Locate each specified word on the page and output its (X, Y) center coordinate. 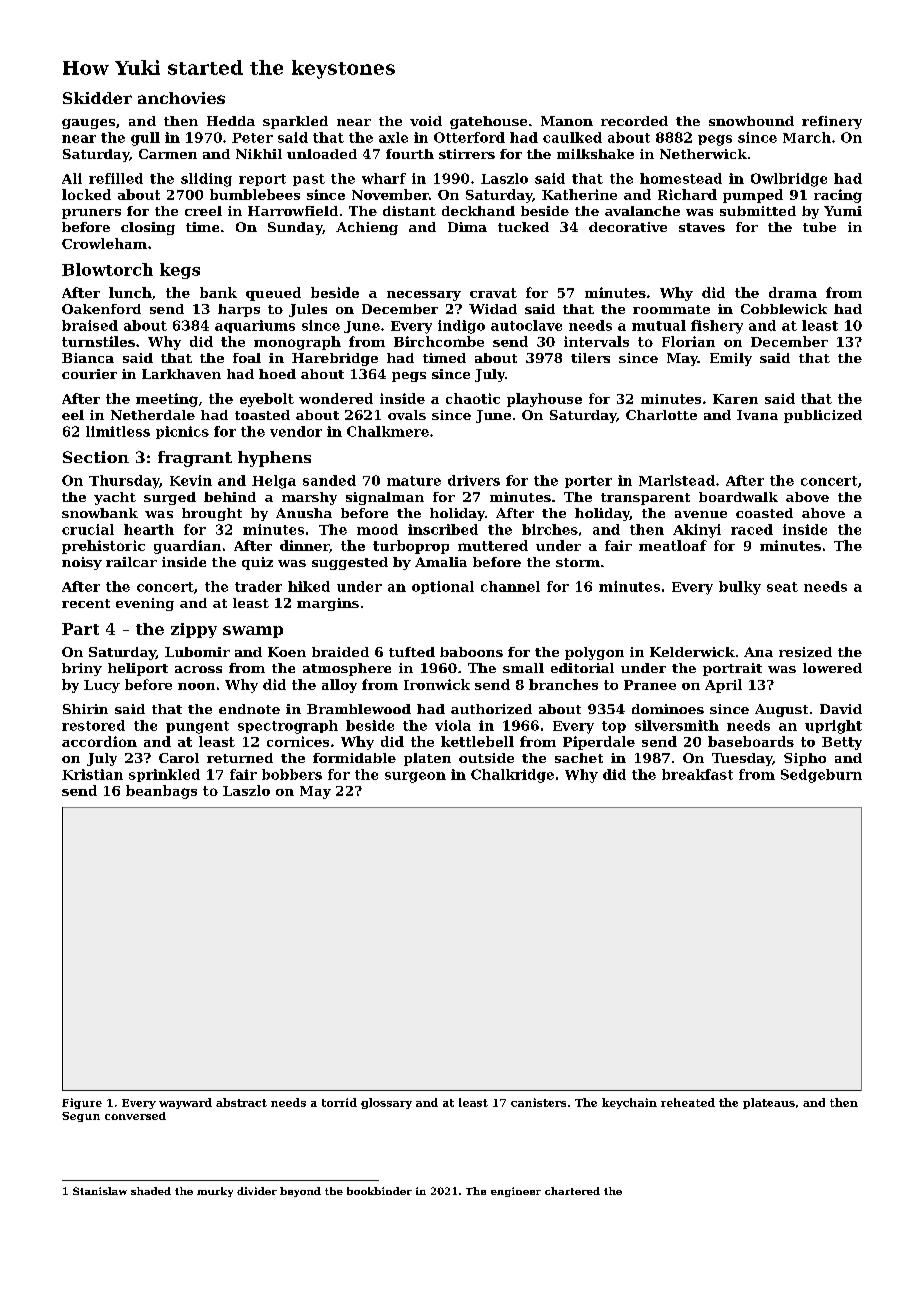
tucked (523, 227)
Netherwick (703, 154)
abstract (241, 1102)
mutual (659, 325)
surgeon (415, 777)
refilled (116, 178)
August (781, 710)
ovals (407, 415)
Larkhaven (181, 374)
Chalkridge (512, 776)
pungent (197, 727)
